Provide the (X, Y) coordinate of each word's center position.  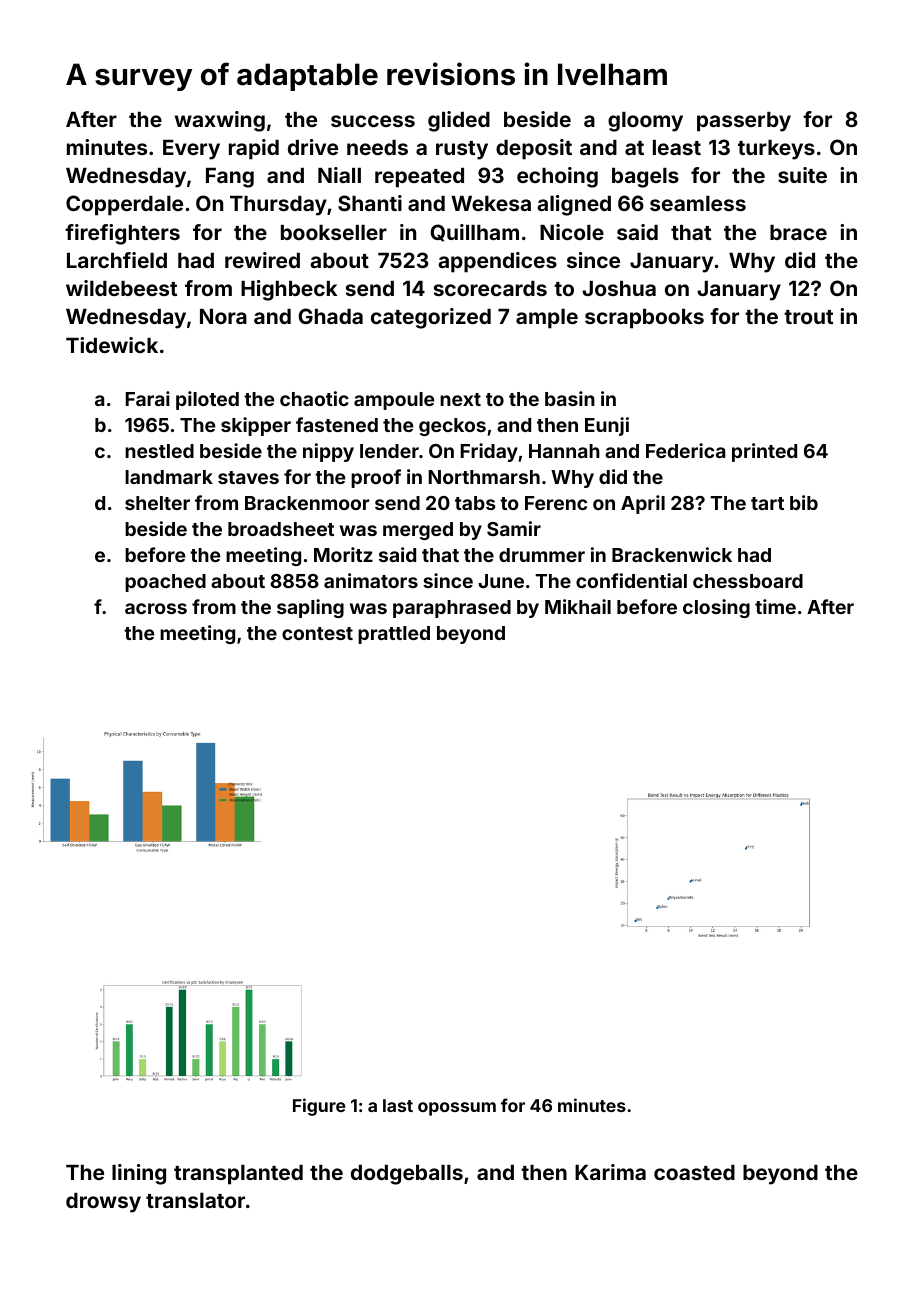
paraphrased (452, 609)
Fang (230, 178)
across (156, 608)
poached (165, 583)
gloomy (645, 122)
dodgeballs (407, 1175)
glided (459, 121)
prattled (394, 635)
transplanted (238, 1175)
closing (716, 608)
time (775, 606)
